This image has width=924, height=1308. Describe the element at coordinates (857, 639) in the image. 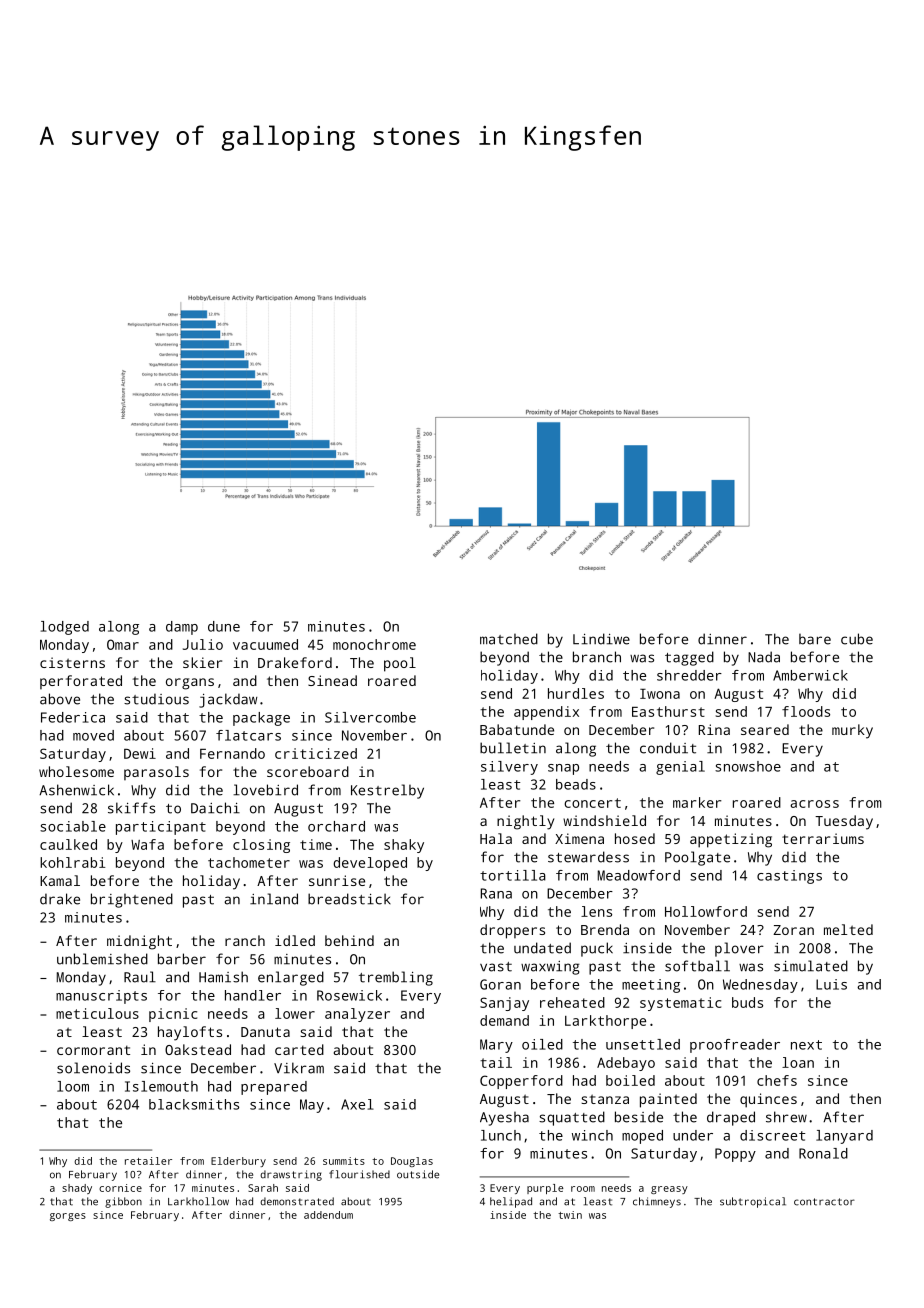

I see `cube` at that location.
